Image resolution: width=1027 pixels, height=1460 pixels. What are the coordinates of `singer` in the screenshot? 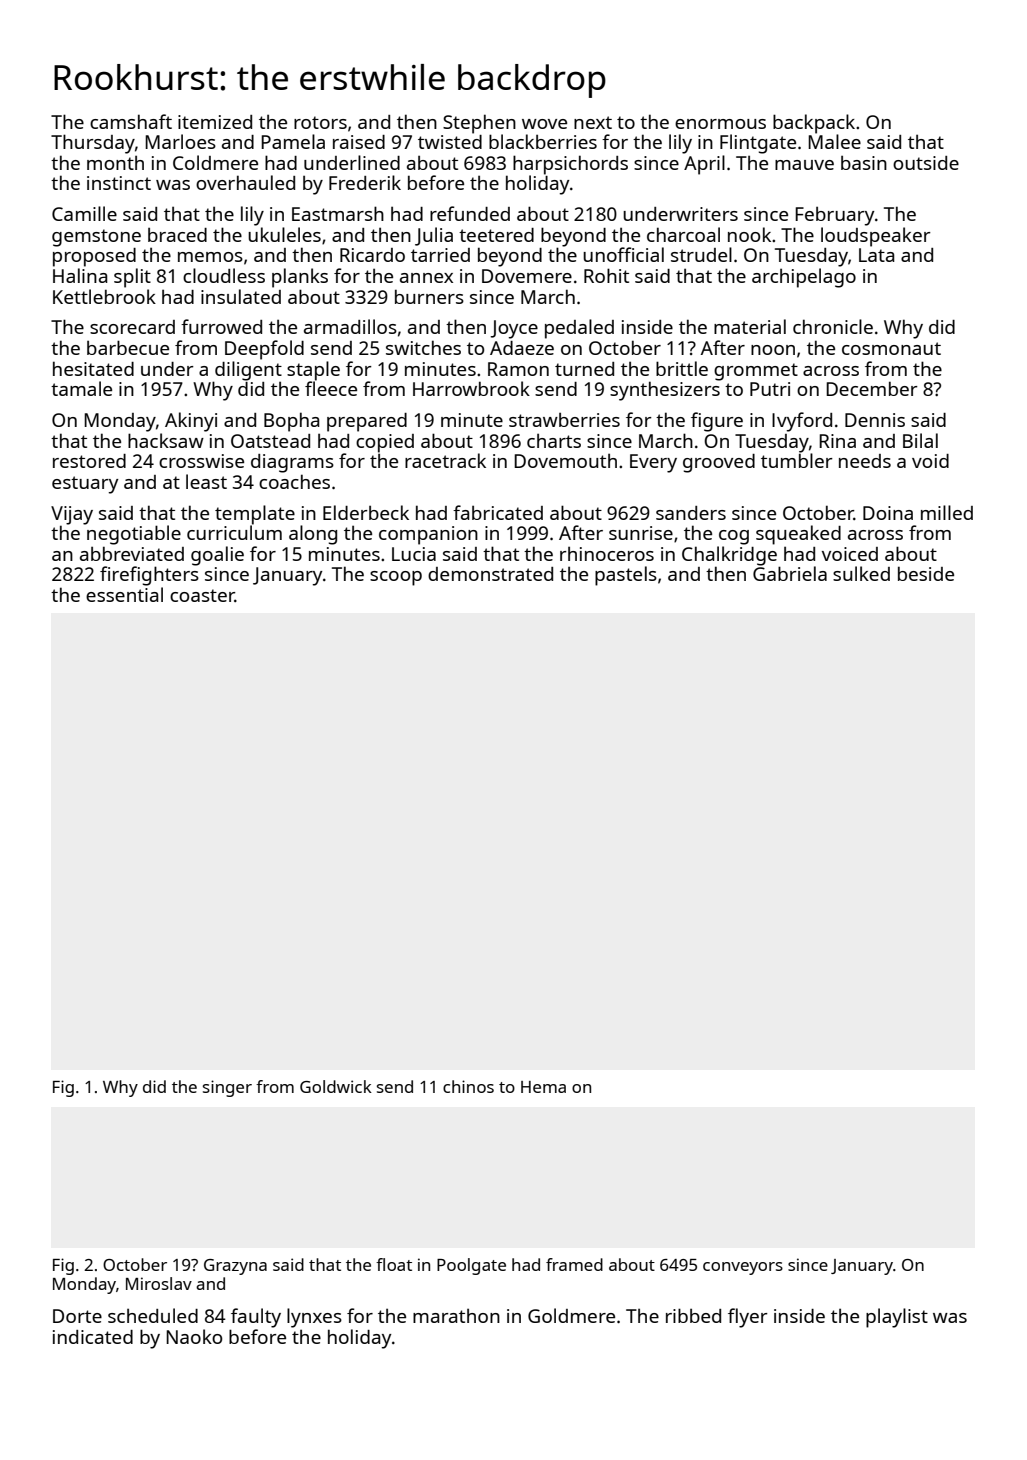 It's located at (227, 1088).
